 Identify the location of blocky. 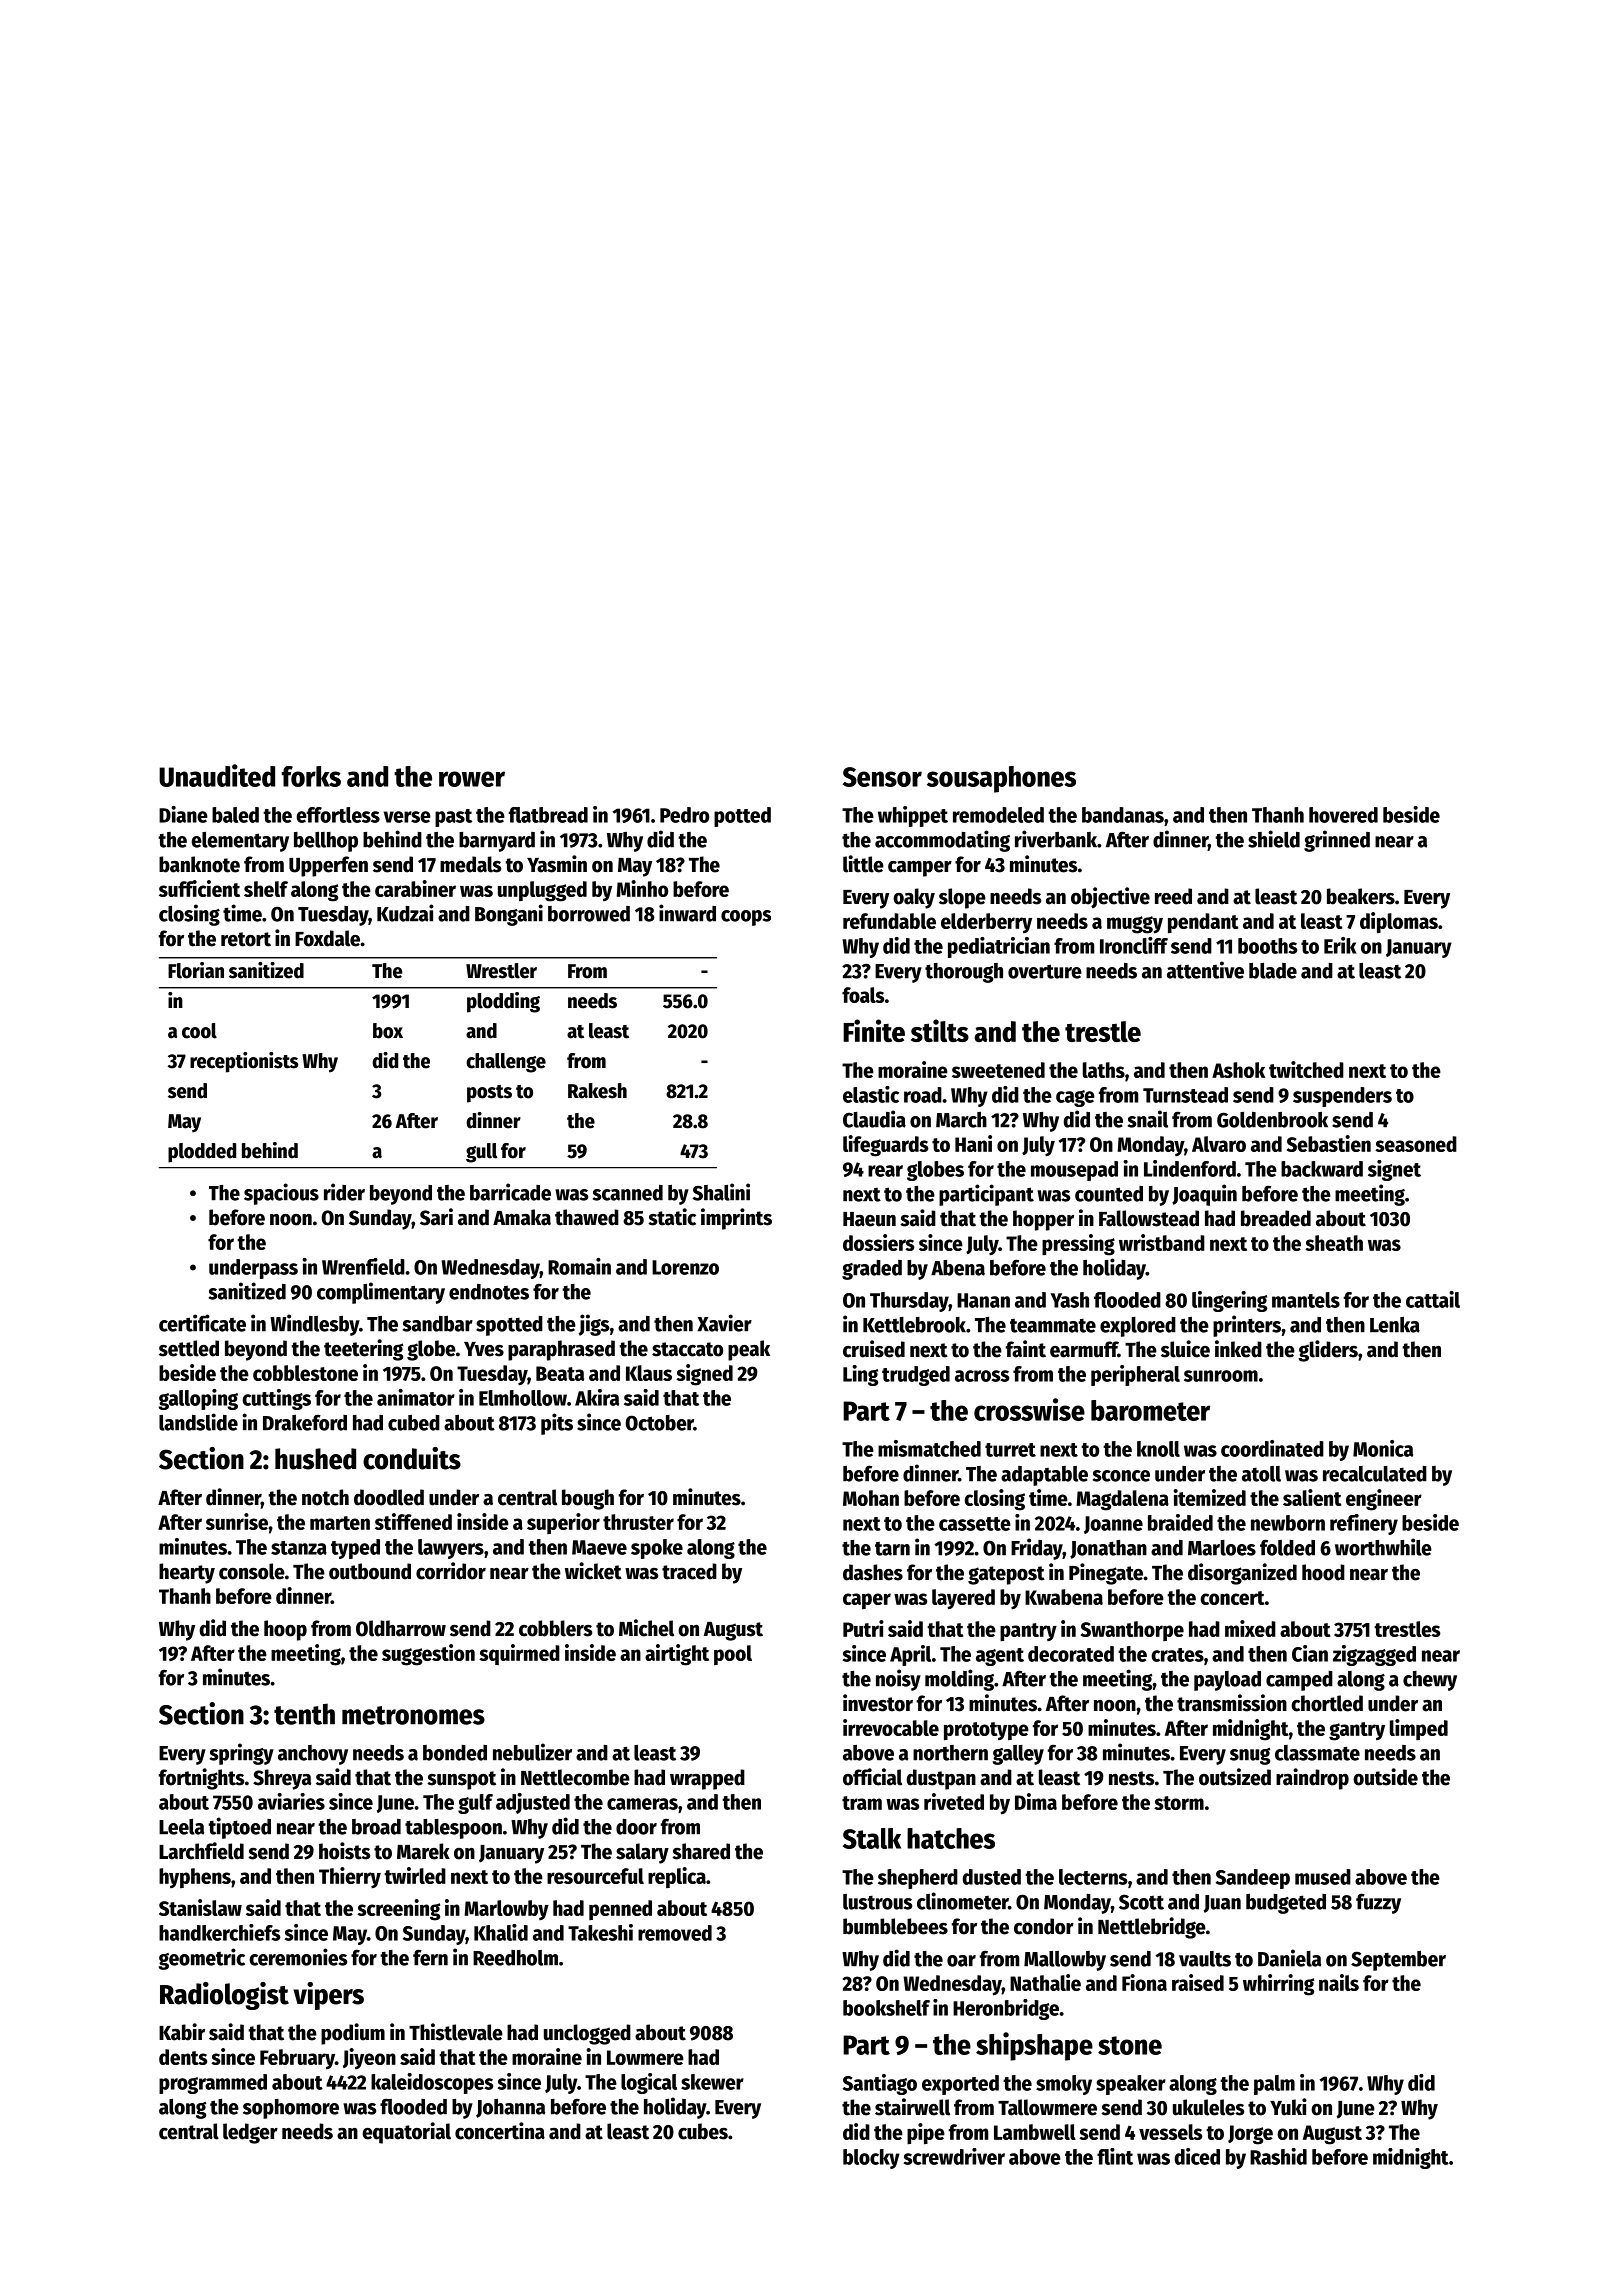
(871, 2159).
